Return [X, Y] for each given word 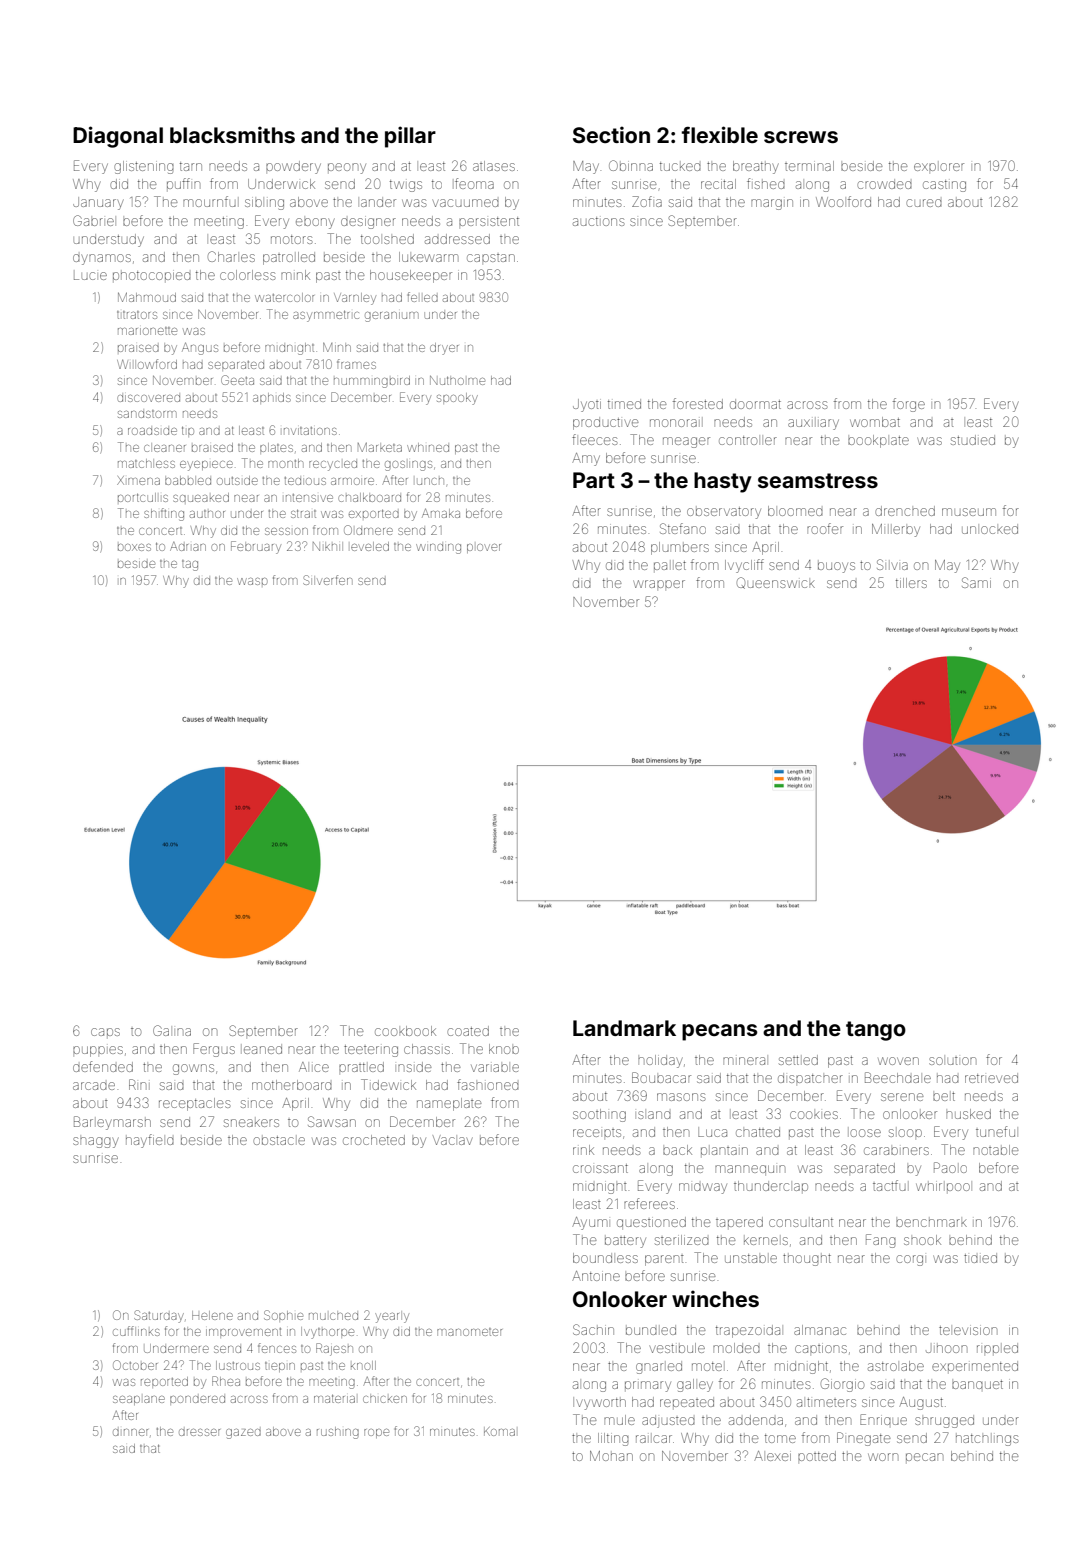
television [968, 1330]
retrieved [991, 1078]
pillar [410, 137]
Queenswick [776, 583]
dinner [130, 1432]
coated [468, 1031]
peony [347, 168]
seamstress [818, 480]
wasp [252, 581]
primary [648, 1386]
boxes [134, 547]
